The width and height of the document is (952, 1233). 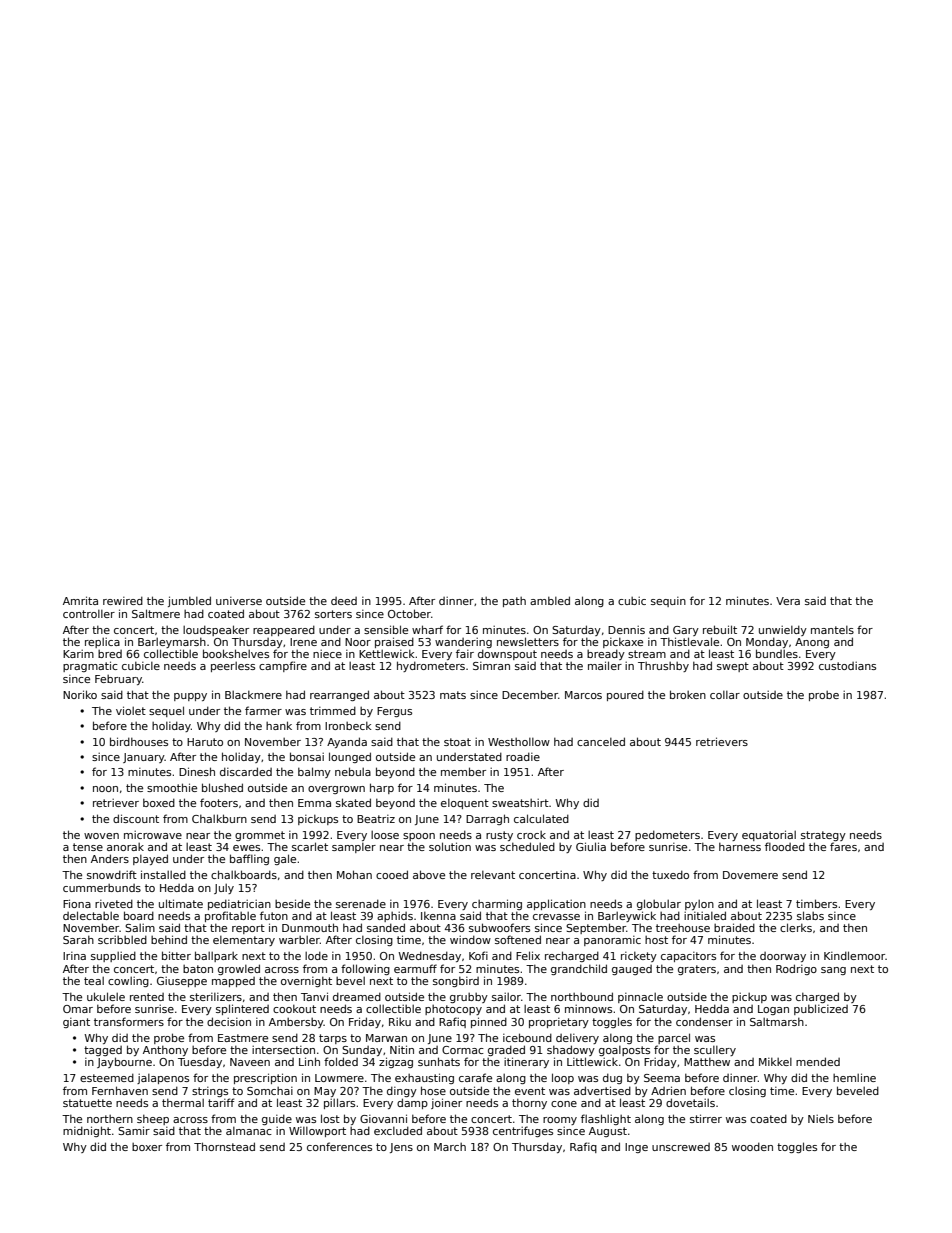 I want to click on above, so click(x=429, y=874).
